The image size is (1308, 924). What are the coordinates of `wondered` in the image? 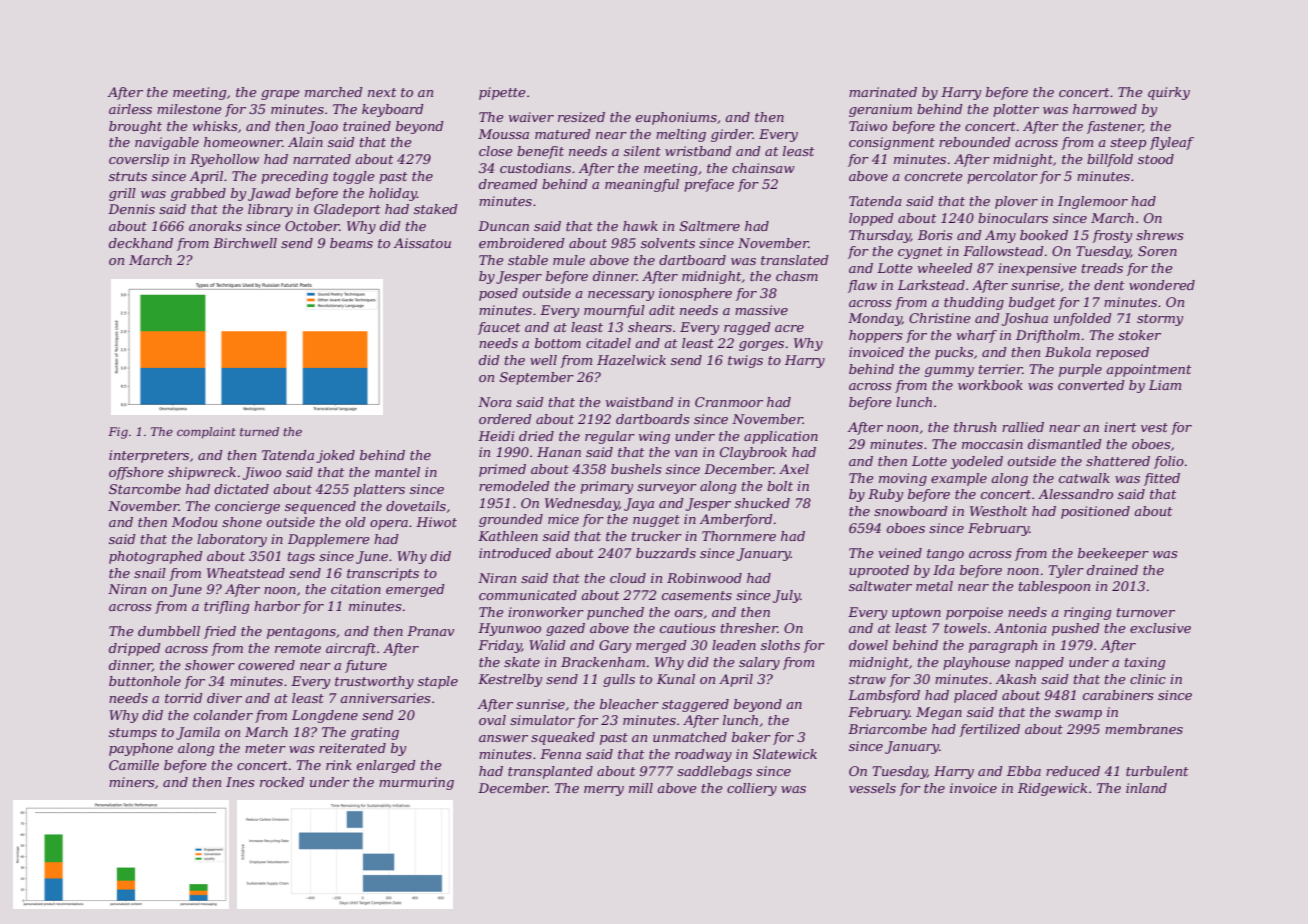 It's located at (1162, 285).
